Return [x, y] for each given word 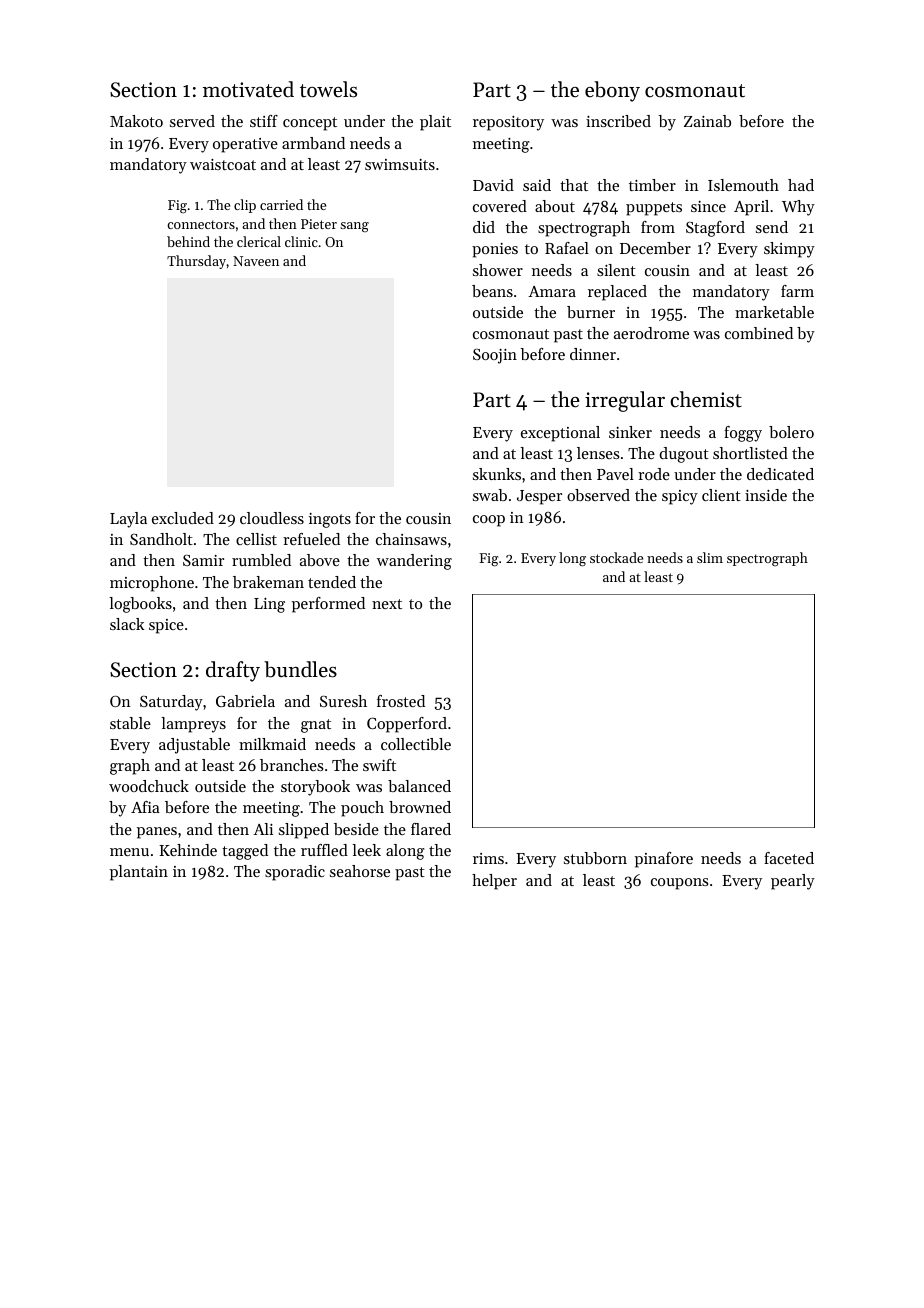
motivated [248, 89]
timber [652, 185]
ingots [330, 520]
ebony [612, 91]
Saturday [171, 703]
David [493, 185]
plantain [139, 873]
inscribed [618, 121]
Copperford [407, 725]
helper [494, 882]
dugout [684, 455]
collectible [416, 744]
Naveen [256, 261]
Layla [128, 520]
